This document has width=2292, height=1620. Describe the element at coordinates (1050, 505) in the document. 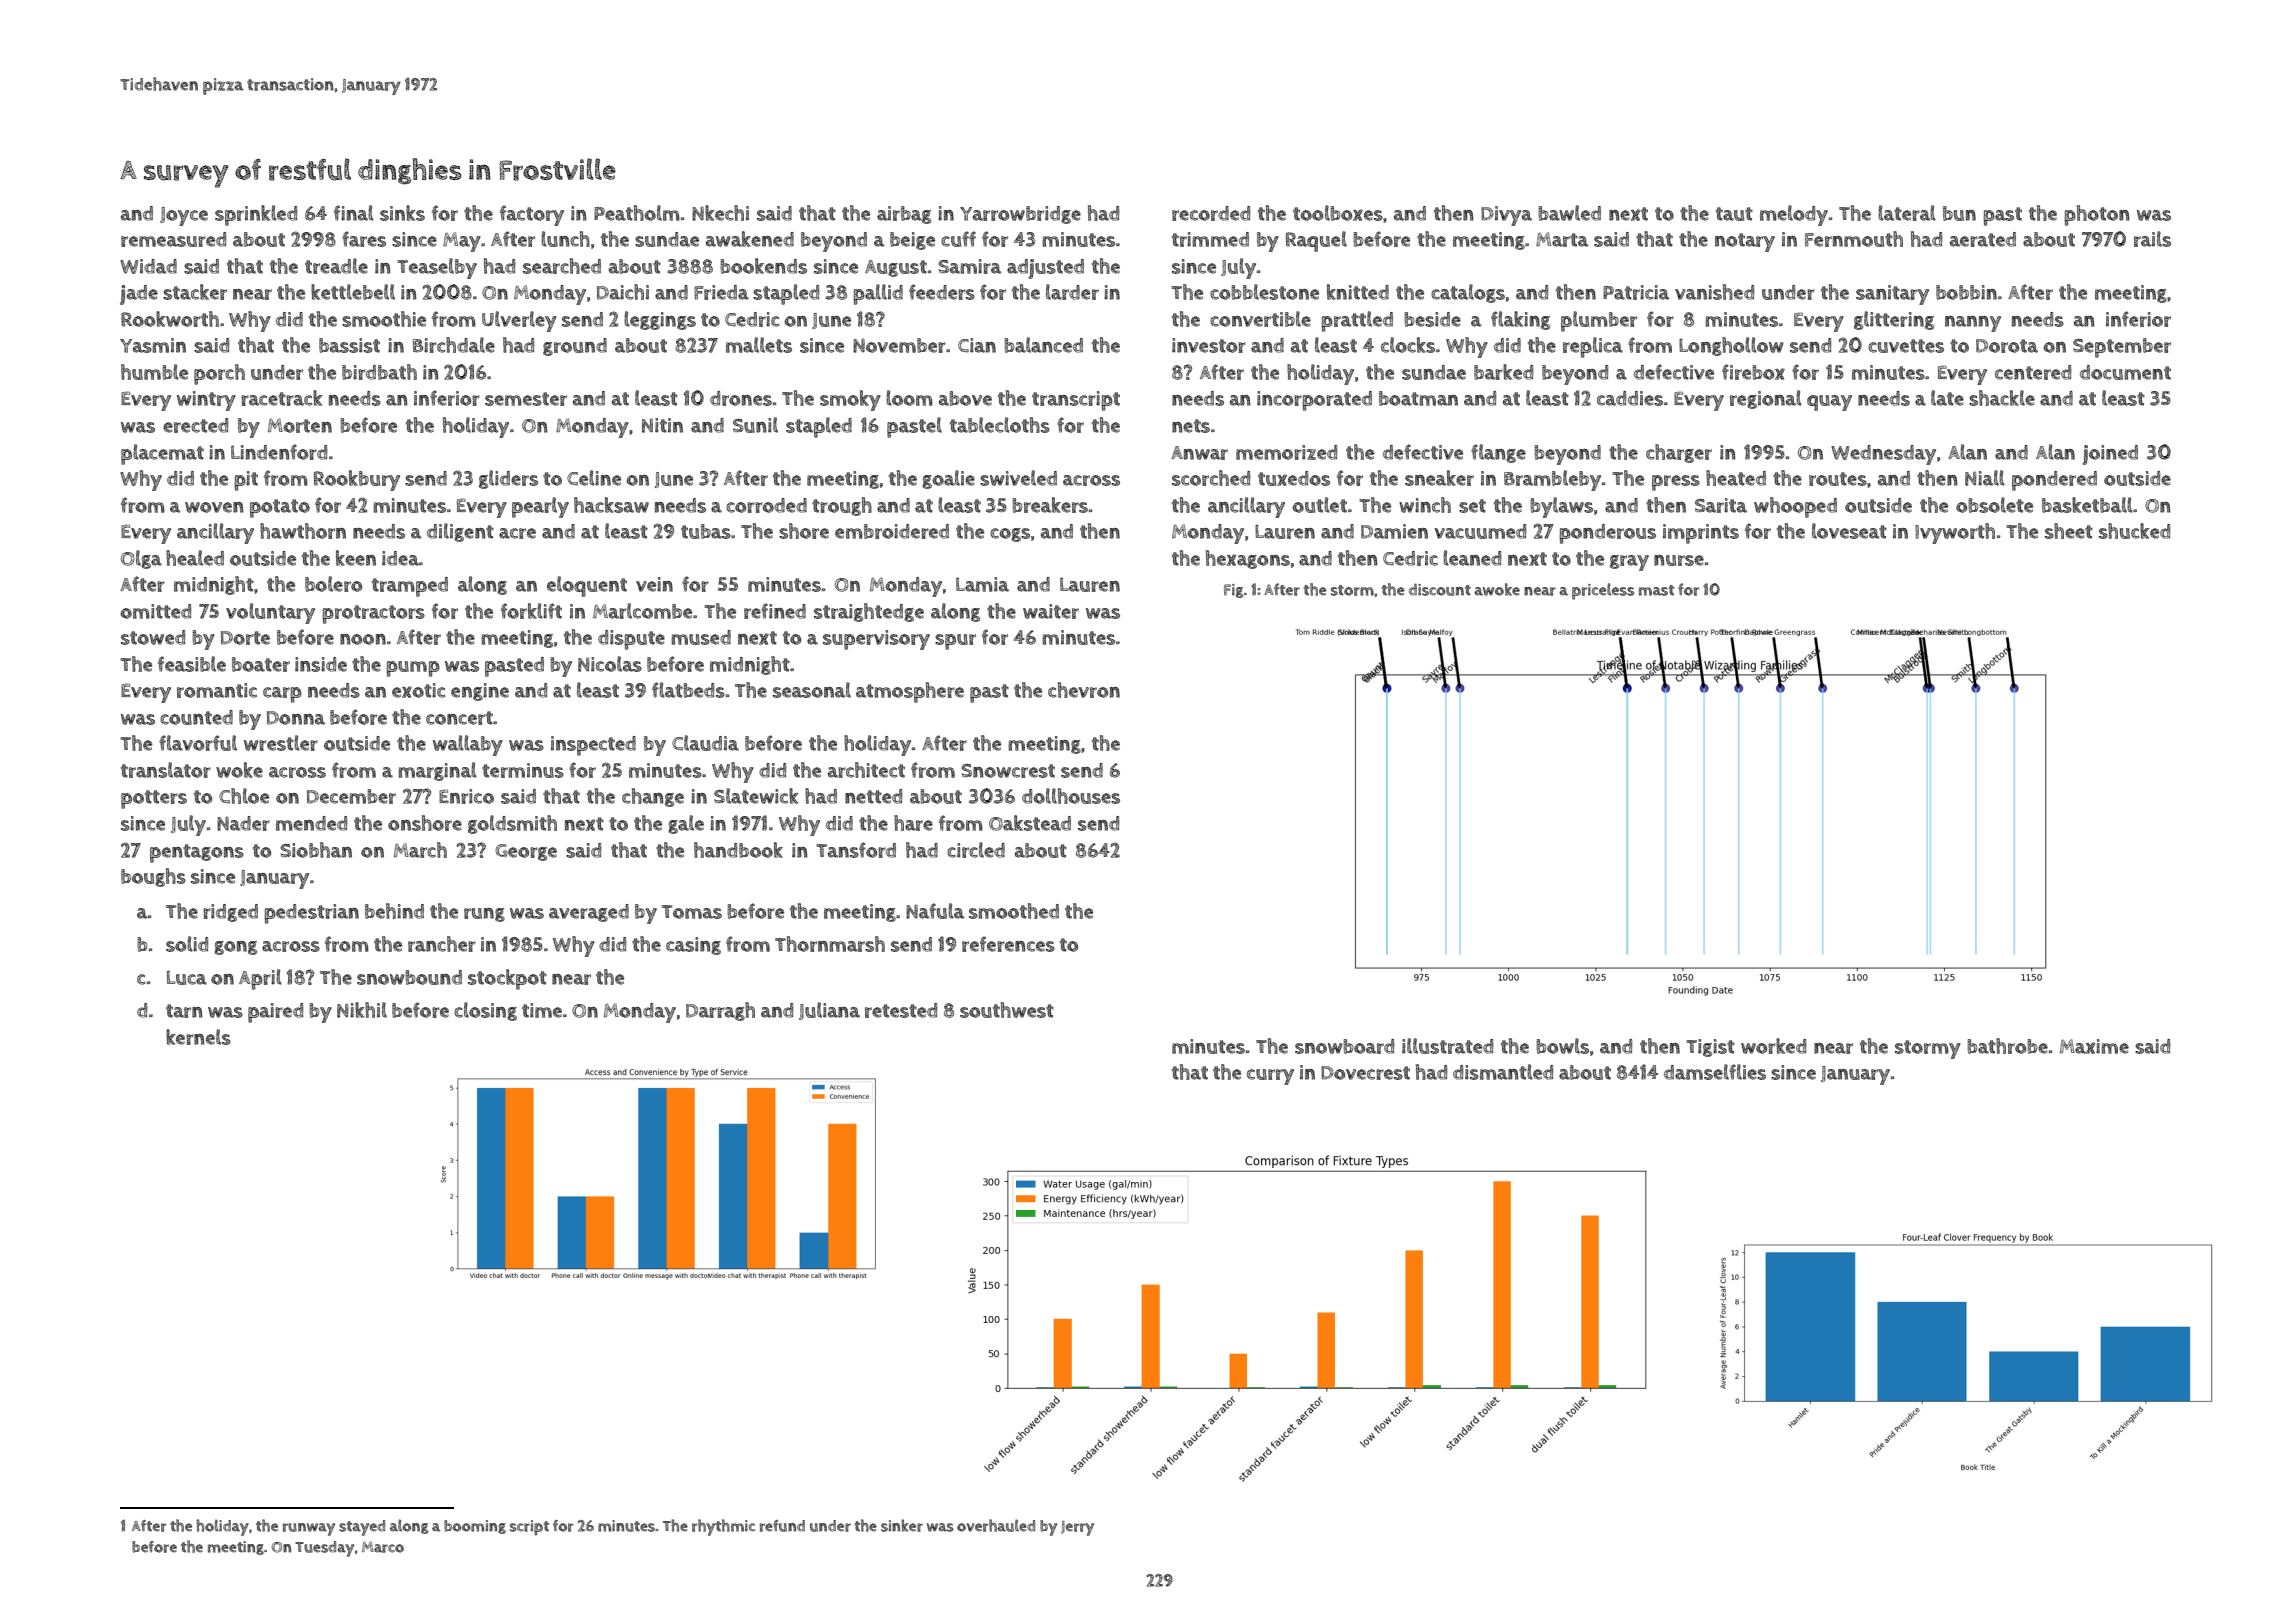

I see `breakers` at that location.
